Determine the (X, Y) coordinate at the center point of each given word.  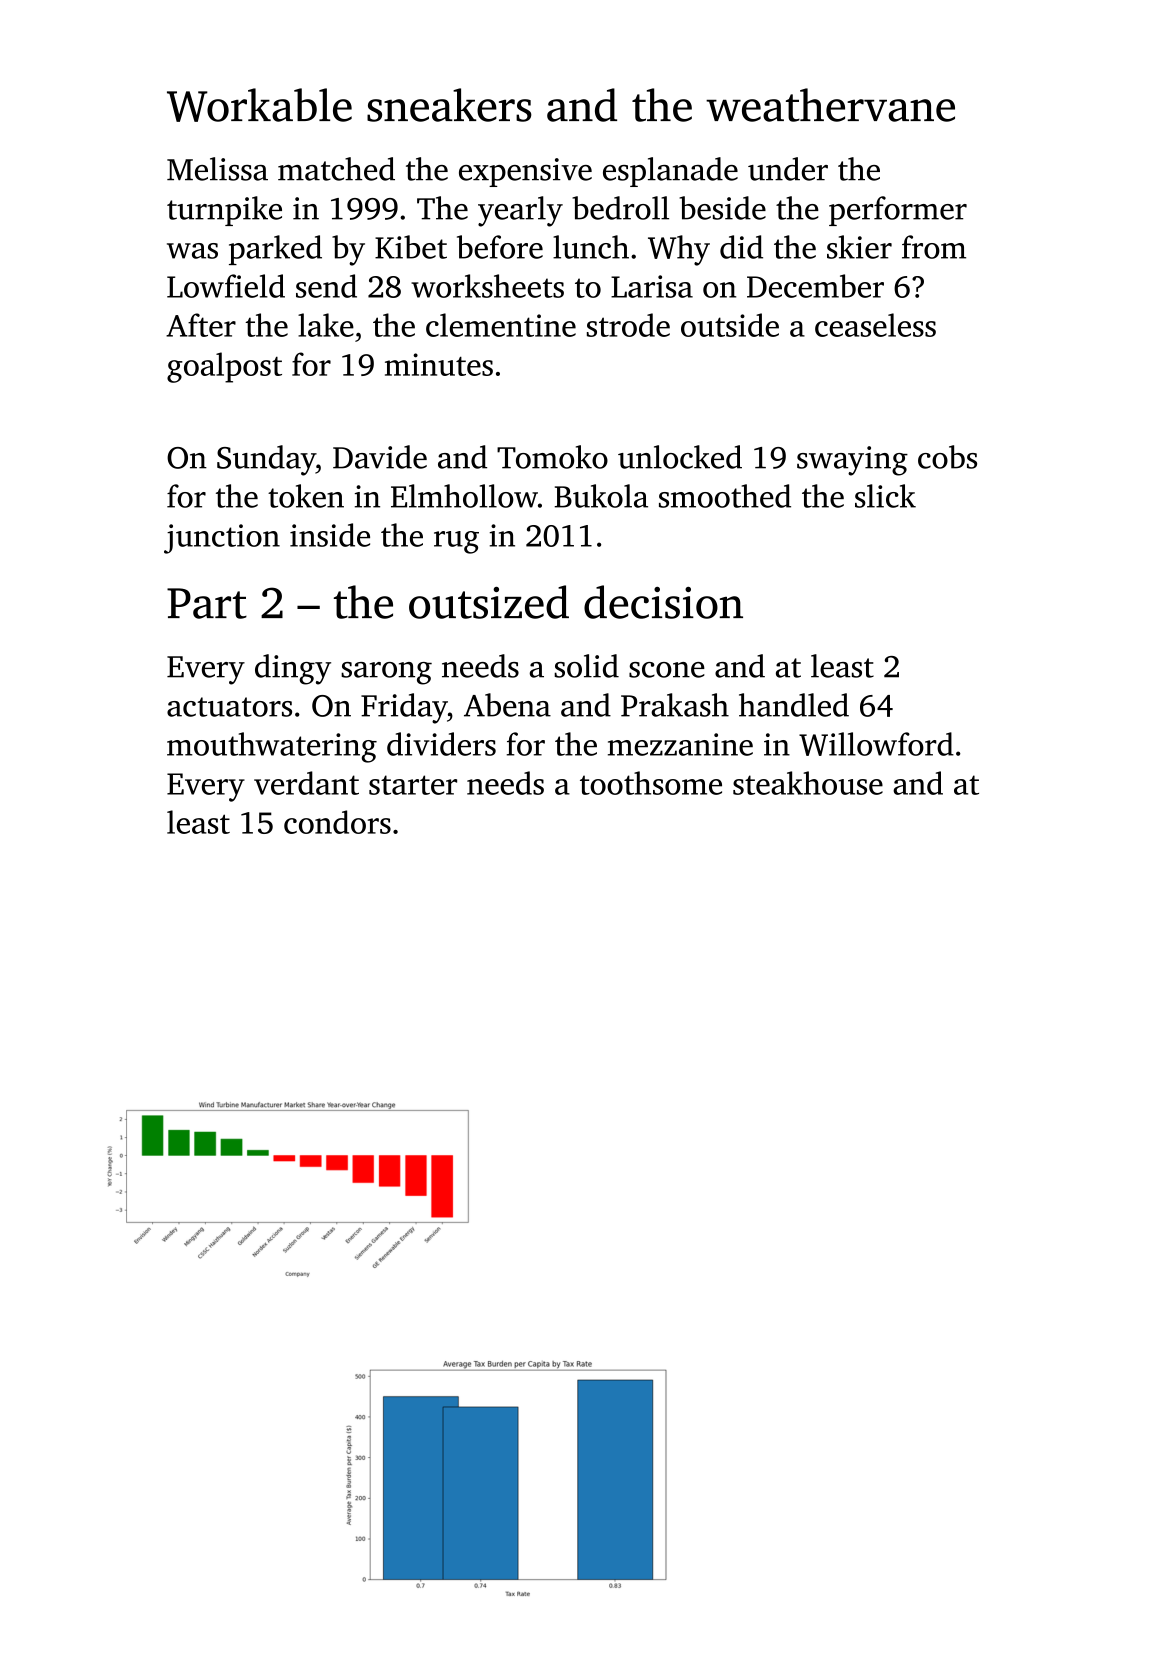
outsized (489, 602)
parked (275, 250)
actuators (229, 707)
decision (663, 602)
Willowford (876, 744)
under (788, 169)
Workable (259, 105)
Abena (507, 705)
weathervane (830, 105)
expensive (525, 172)
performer (898, 211)
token (306, 496)
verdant (306, 783)
